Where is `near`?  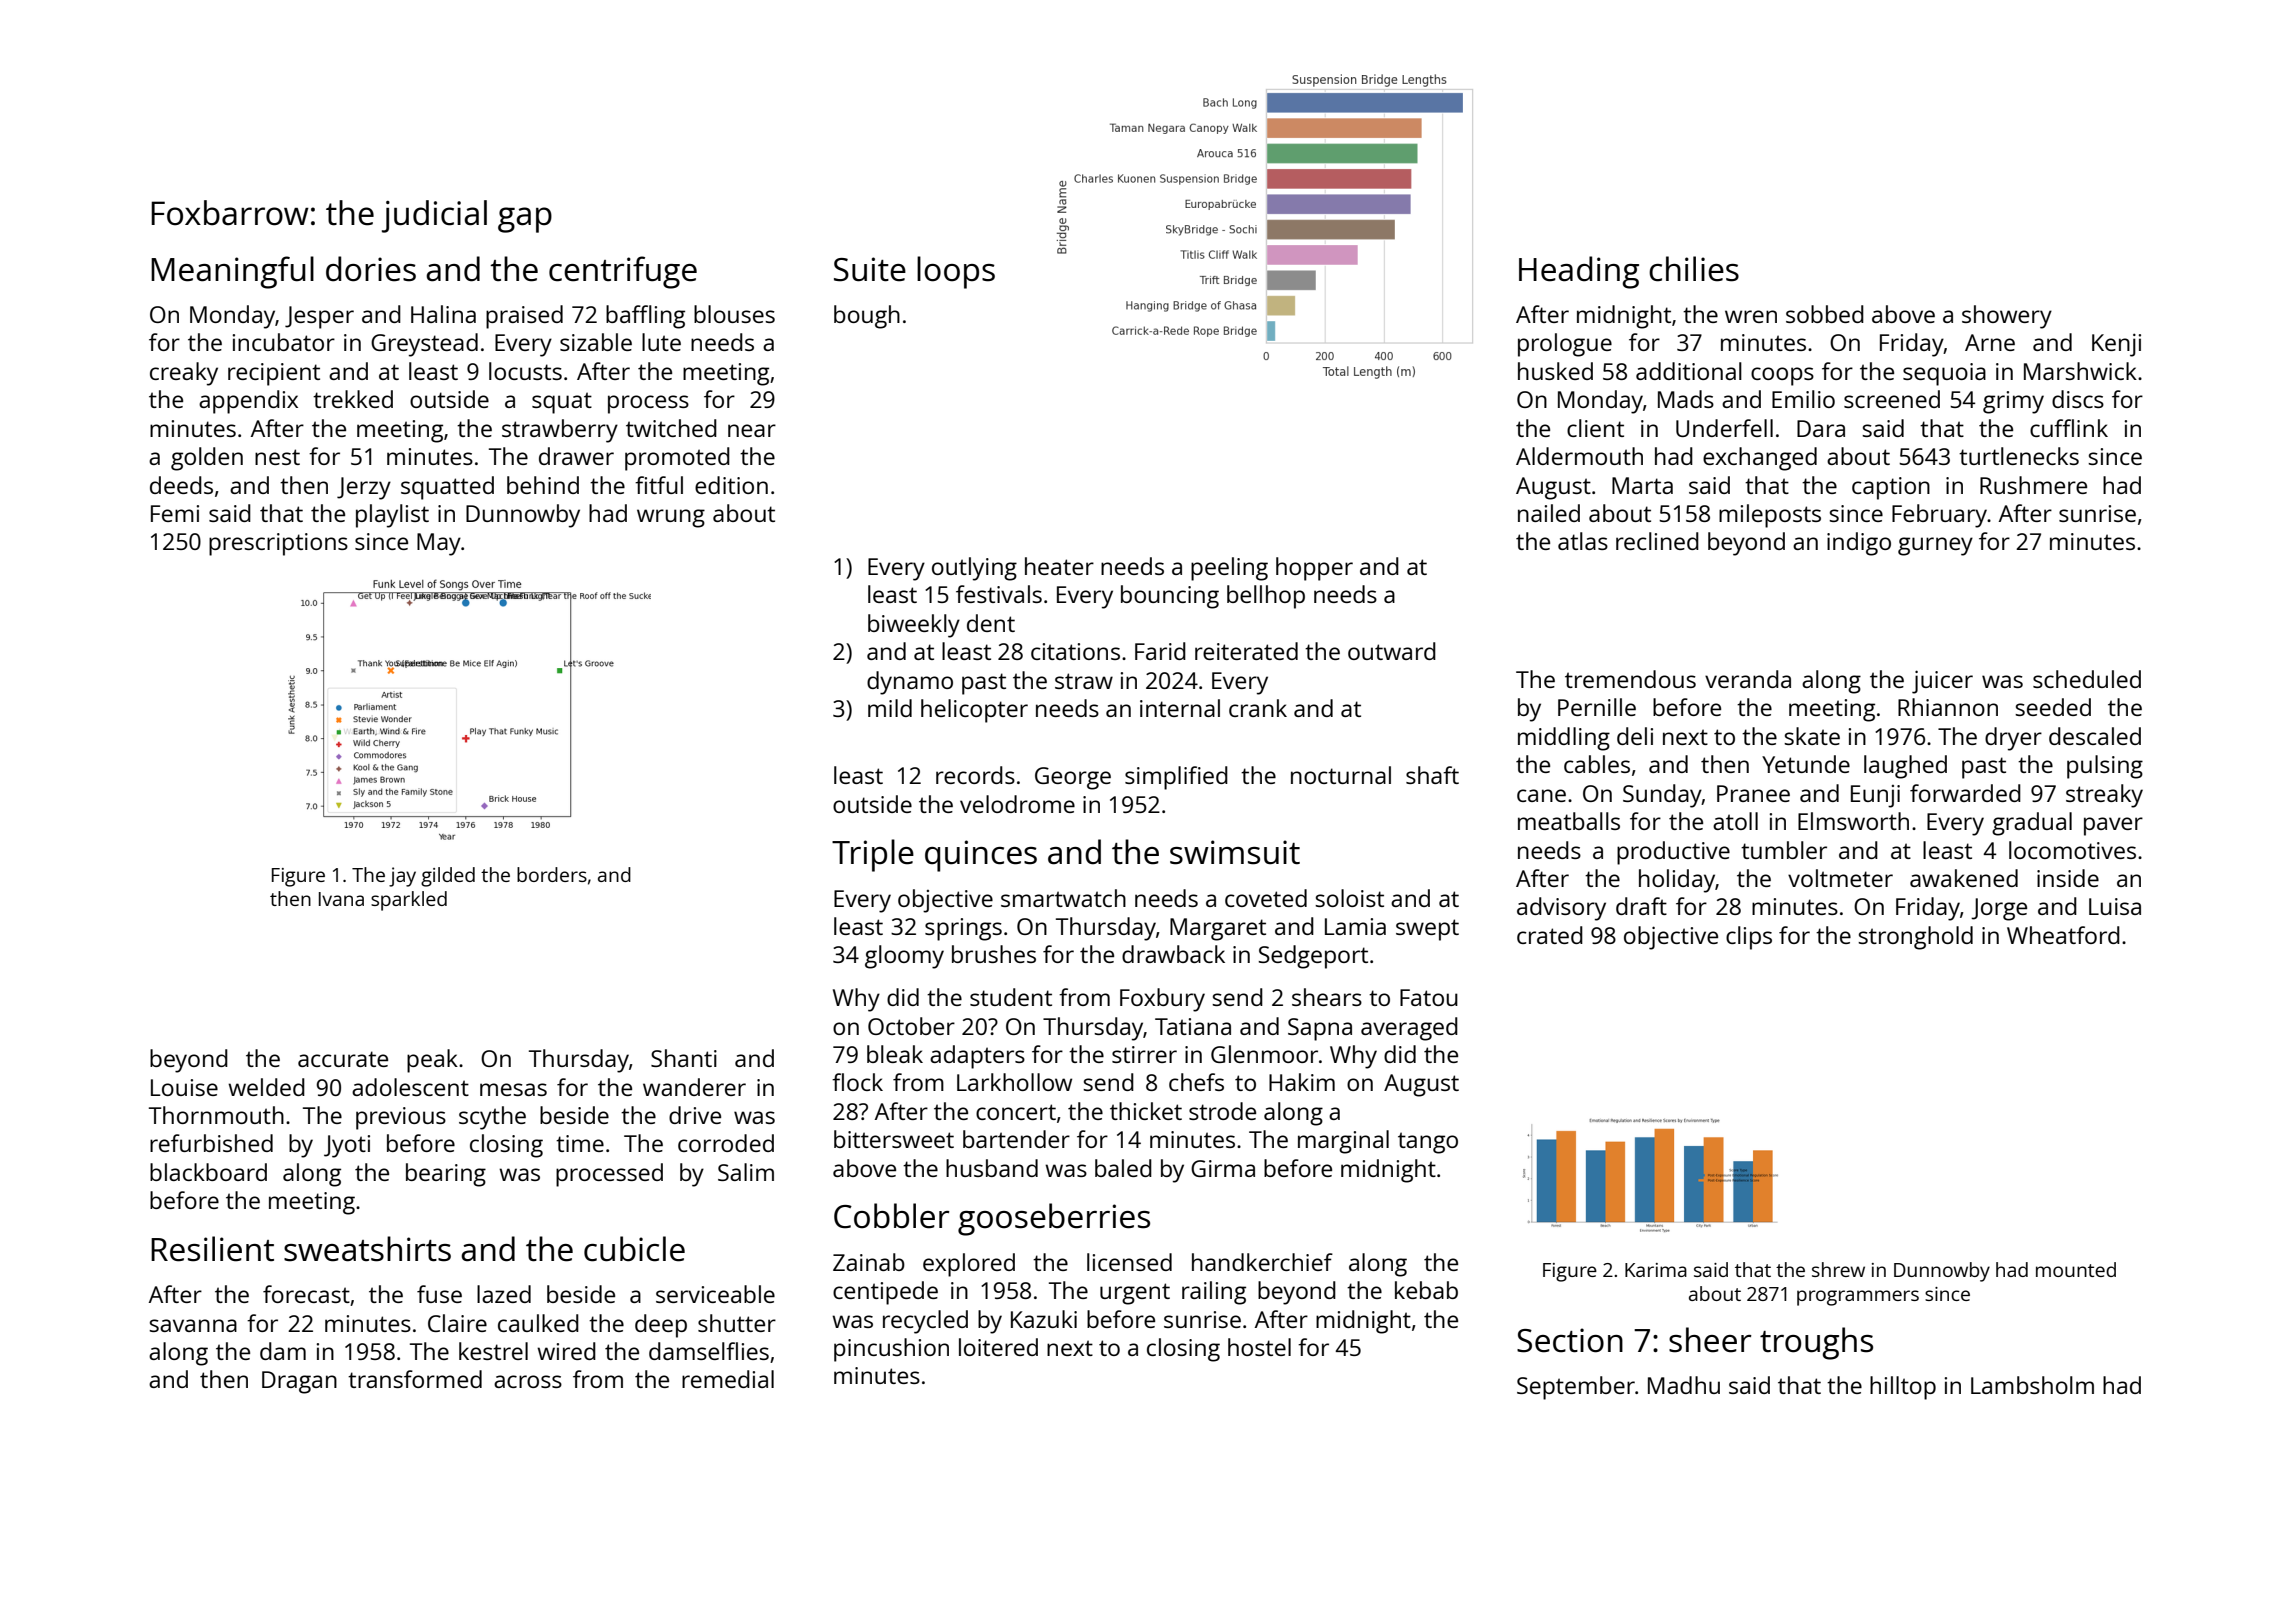 near is located at coordinates (752, 430).
